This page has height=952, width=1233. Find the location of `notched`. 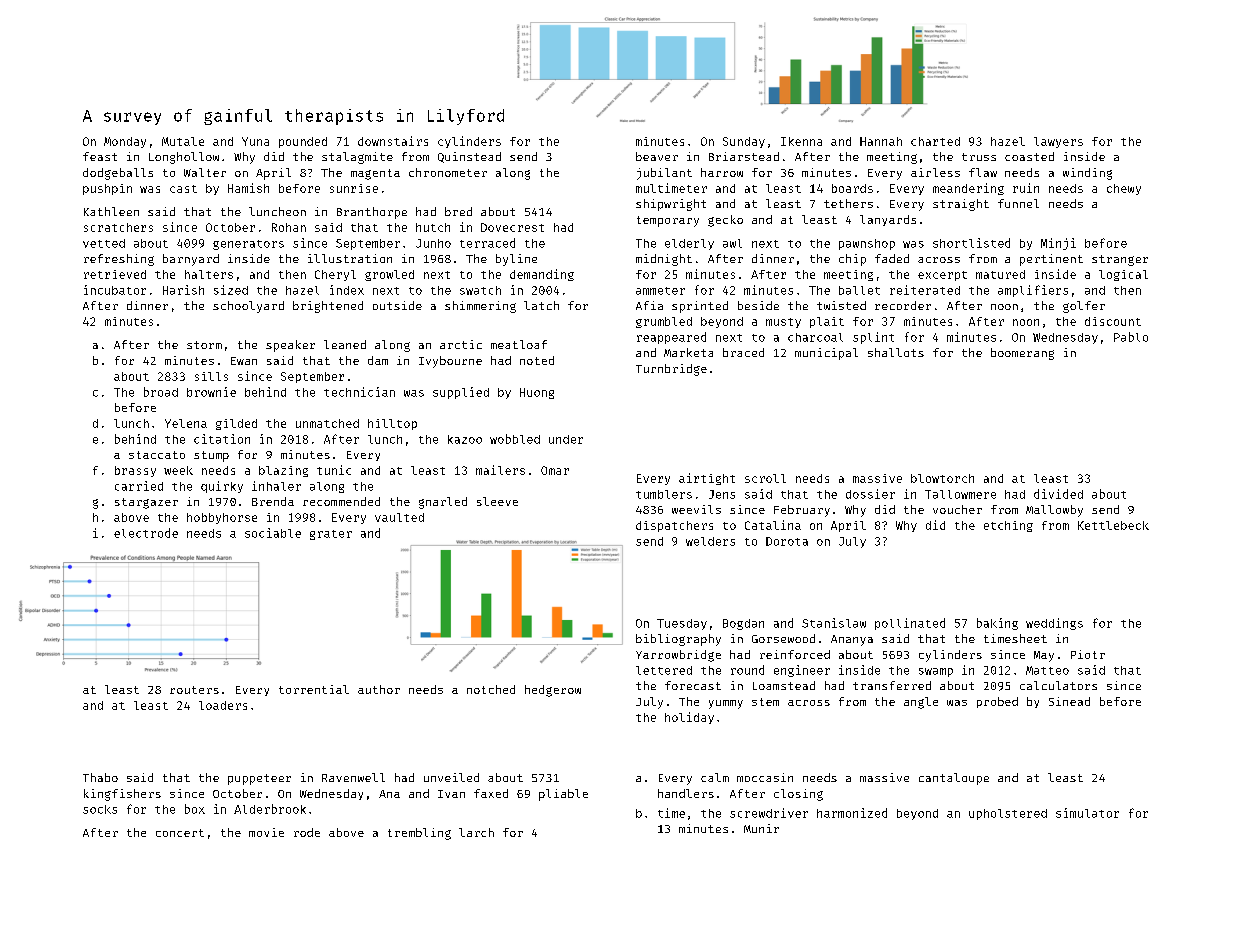

notched is located at coordinates (491, 689).
